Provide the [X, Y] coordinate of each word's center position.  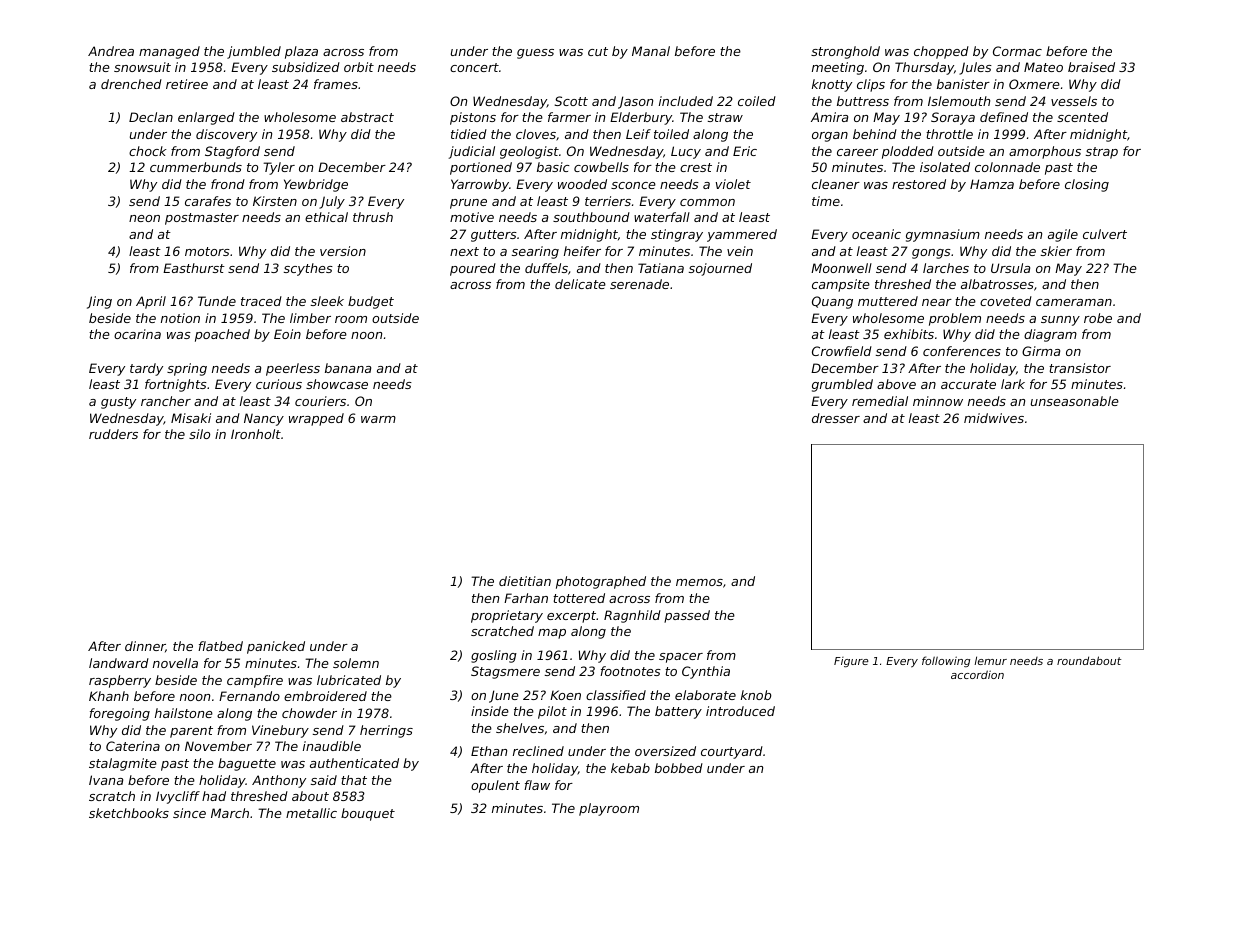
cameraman [1074, 302]
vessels [1074, 101]
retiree [187, 84]
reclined [538, 751]
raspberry [120, 681]
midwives [994, 418]
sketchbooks [129, 813]
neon [144, 218]
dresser [836, 418]
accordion [977, 674]
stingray [677, 235]
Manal [651, 51]
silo [199, 434]
